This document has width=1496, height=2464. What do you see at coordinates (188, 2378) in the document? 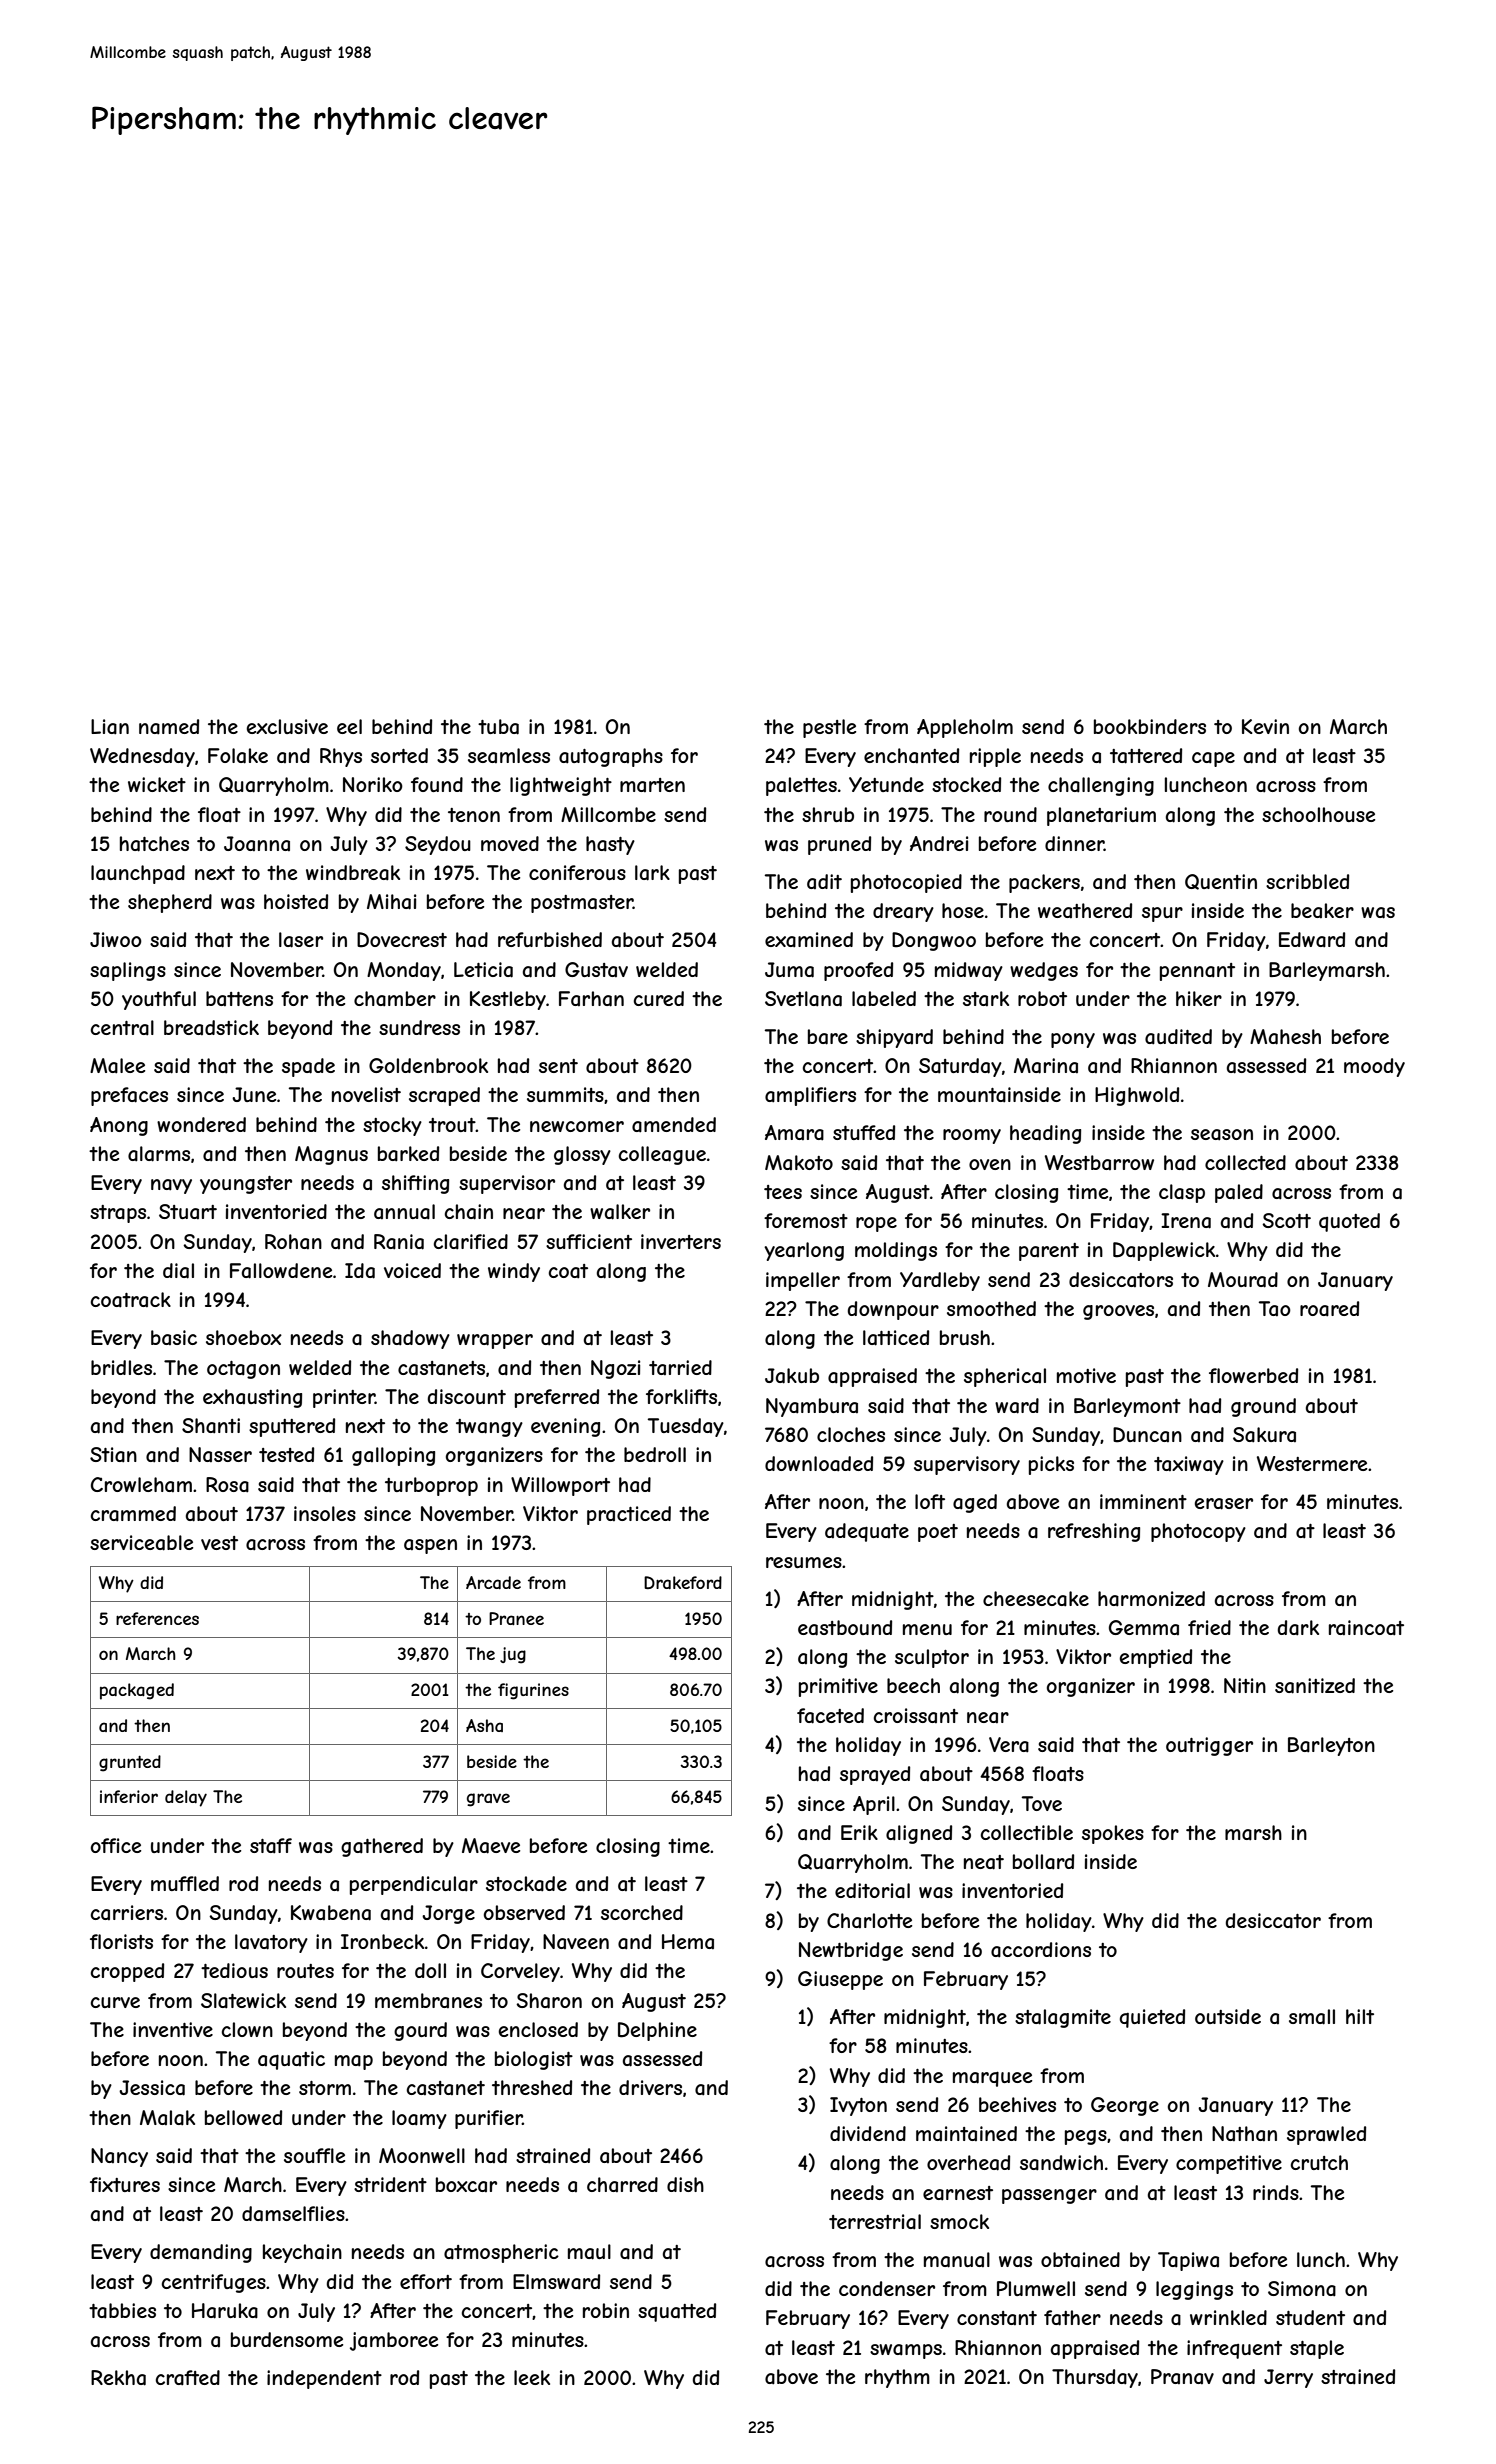
I see `crafted` at bounding box center [188, 2378].
